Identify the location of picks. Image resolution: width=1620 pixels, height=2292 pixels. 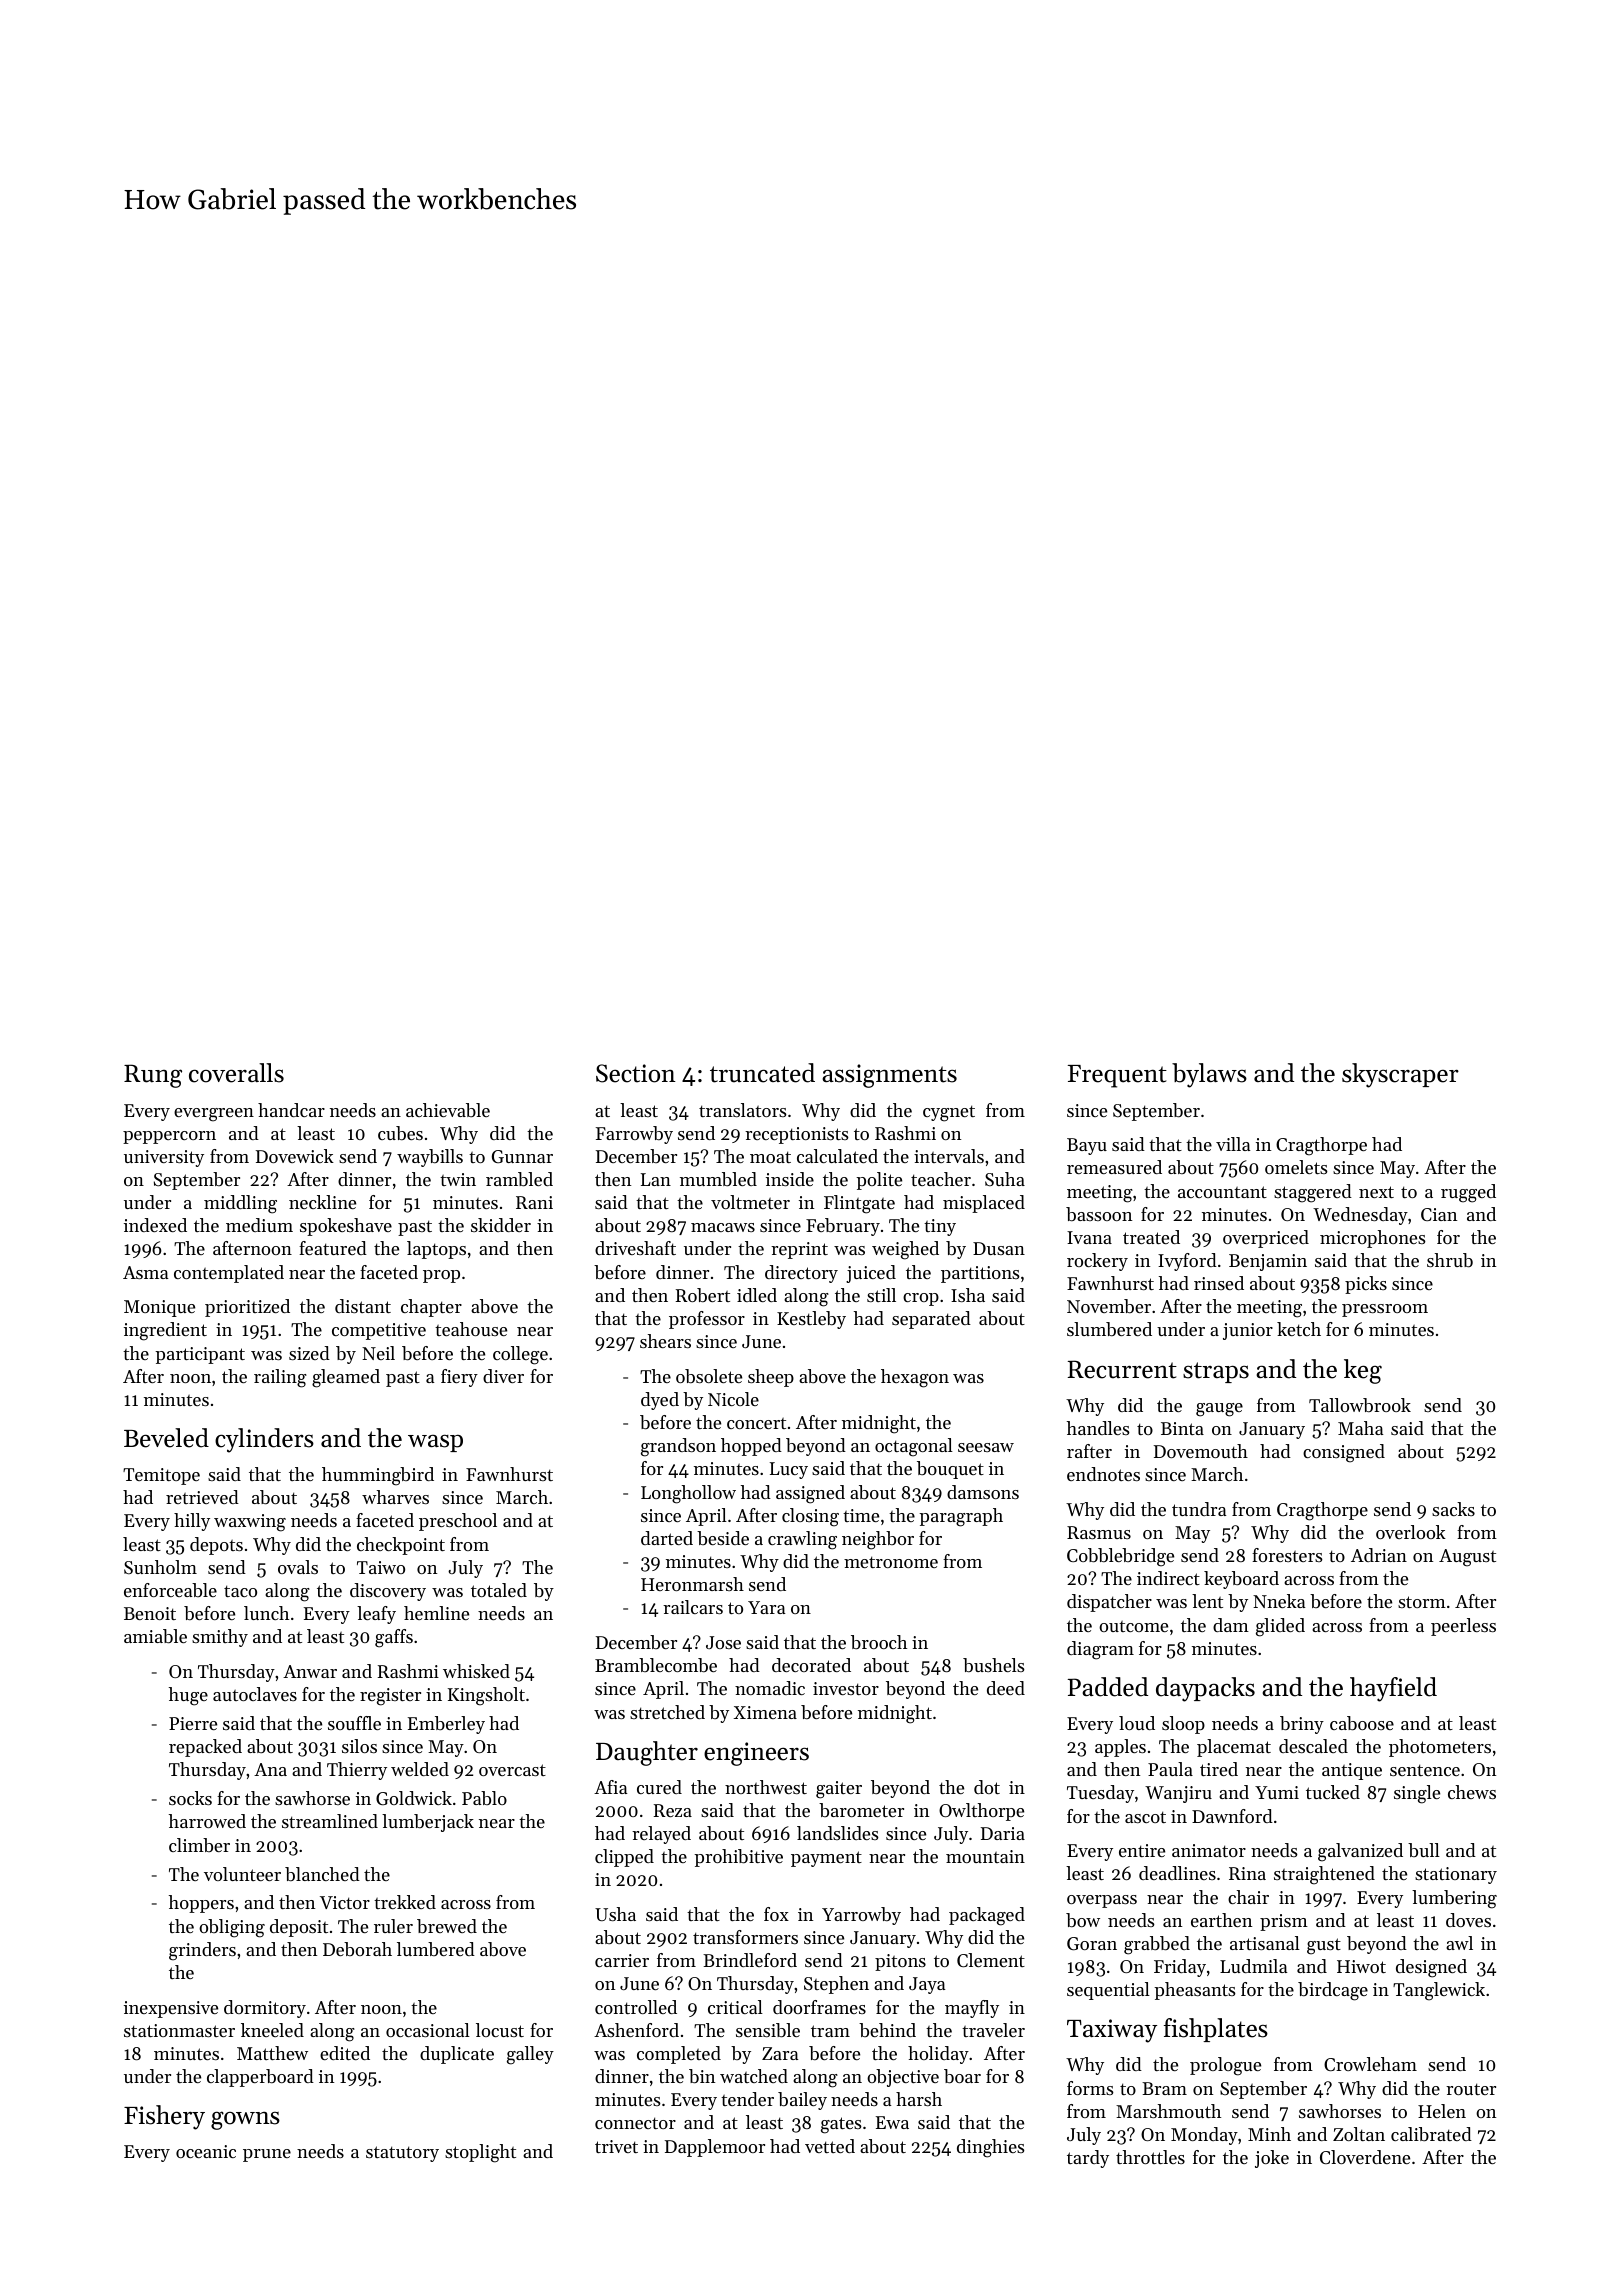
(1366, 1285).
